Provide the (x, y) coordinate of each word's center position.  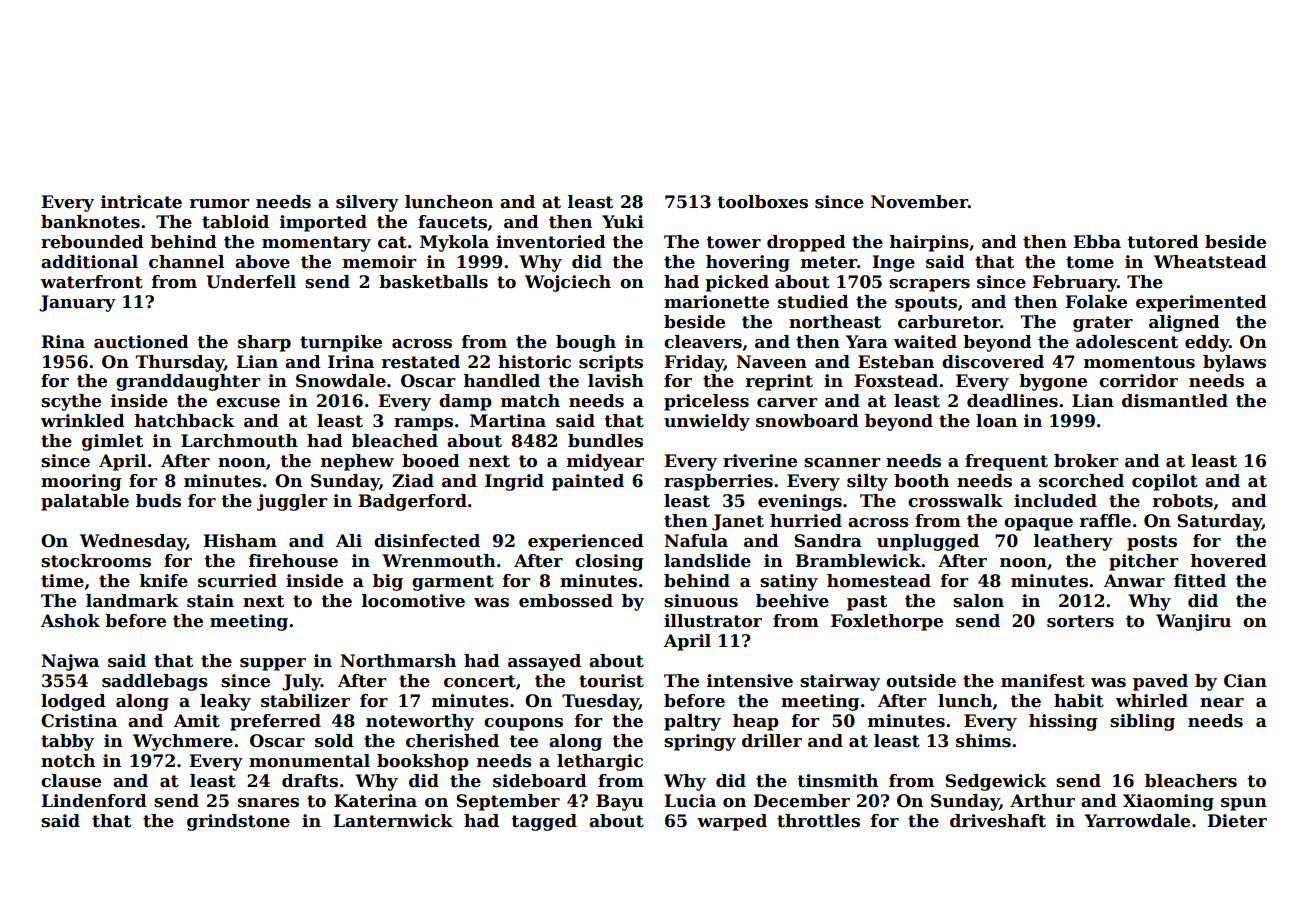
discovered (993, 362)
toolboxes (762, 202)
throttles (818, 821)
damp (465, 402)
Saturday (1219, 522)
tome (1090, 262)
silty (867, 482)
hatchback (184, 421)
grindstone (238, 822)
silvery (367, 203)
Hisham (240, 541)
